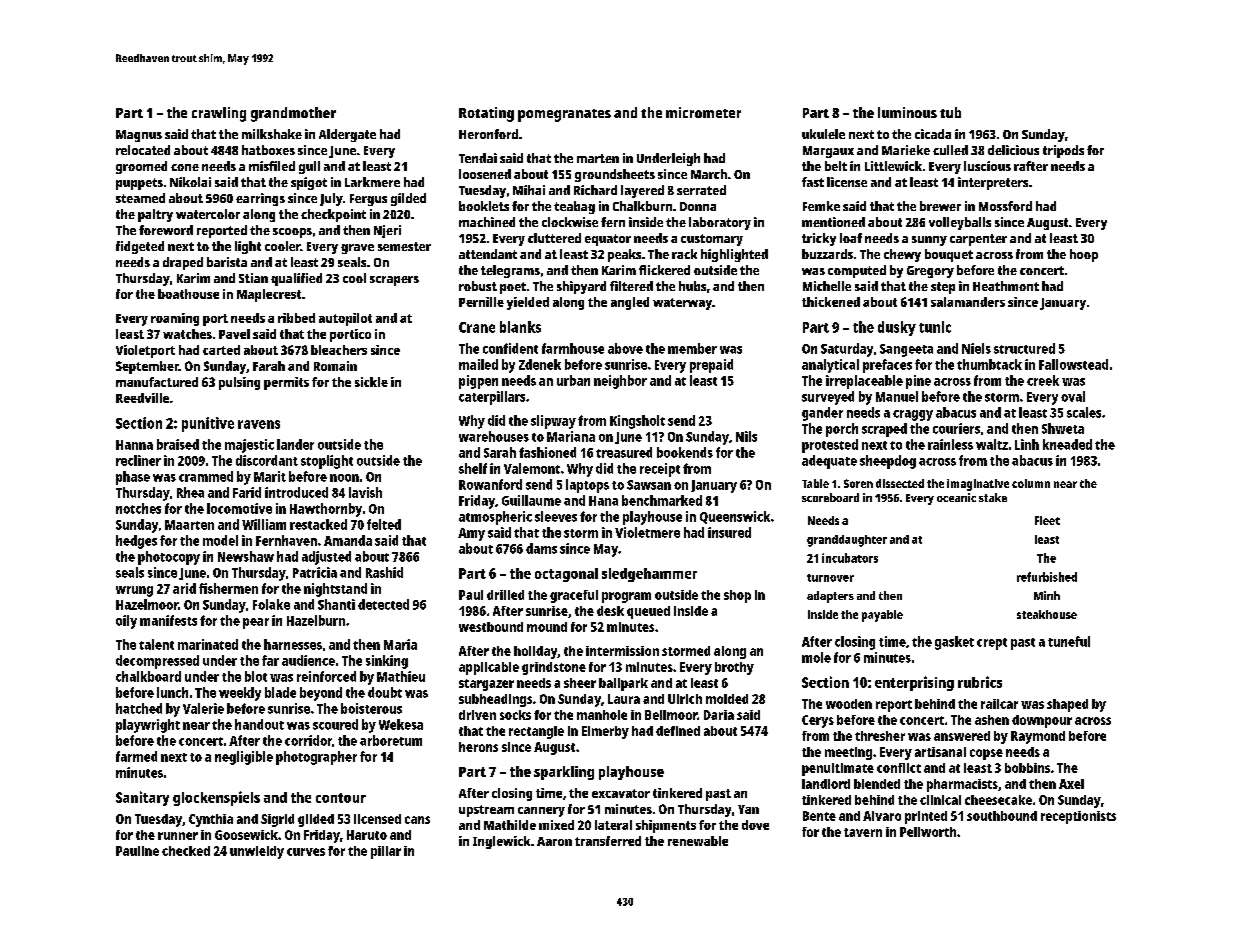 The height and width of the page is (952, 1233). I want to click on insured, so click(729, 532).
